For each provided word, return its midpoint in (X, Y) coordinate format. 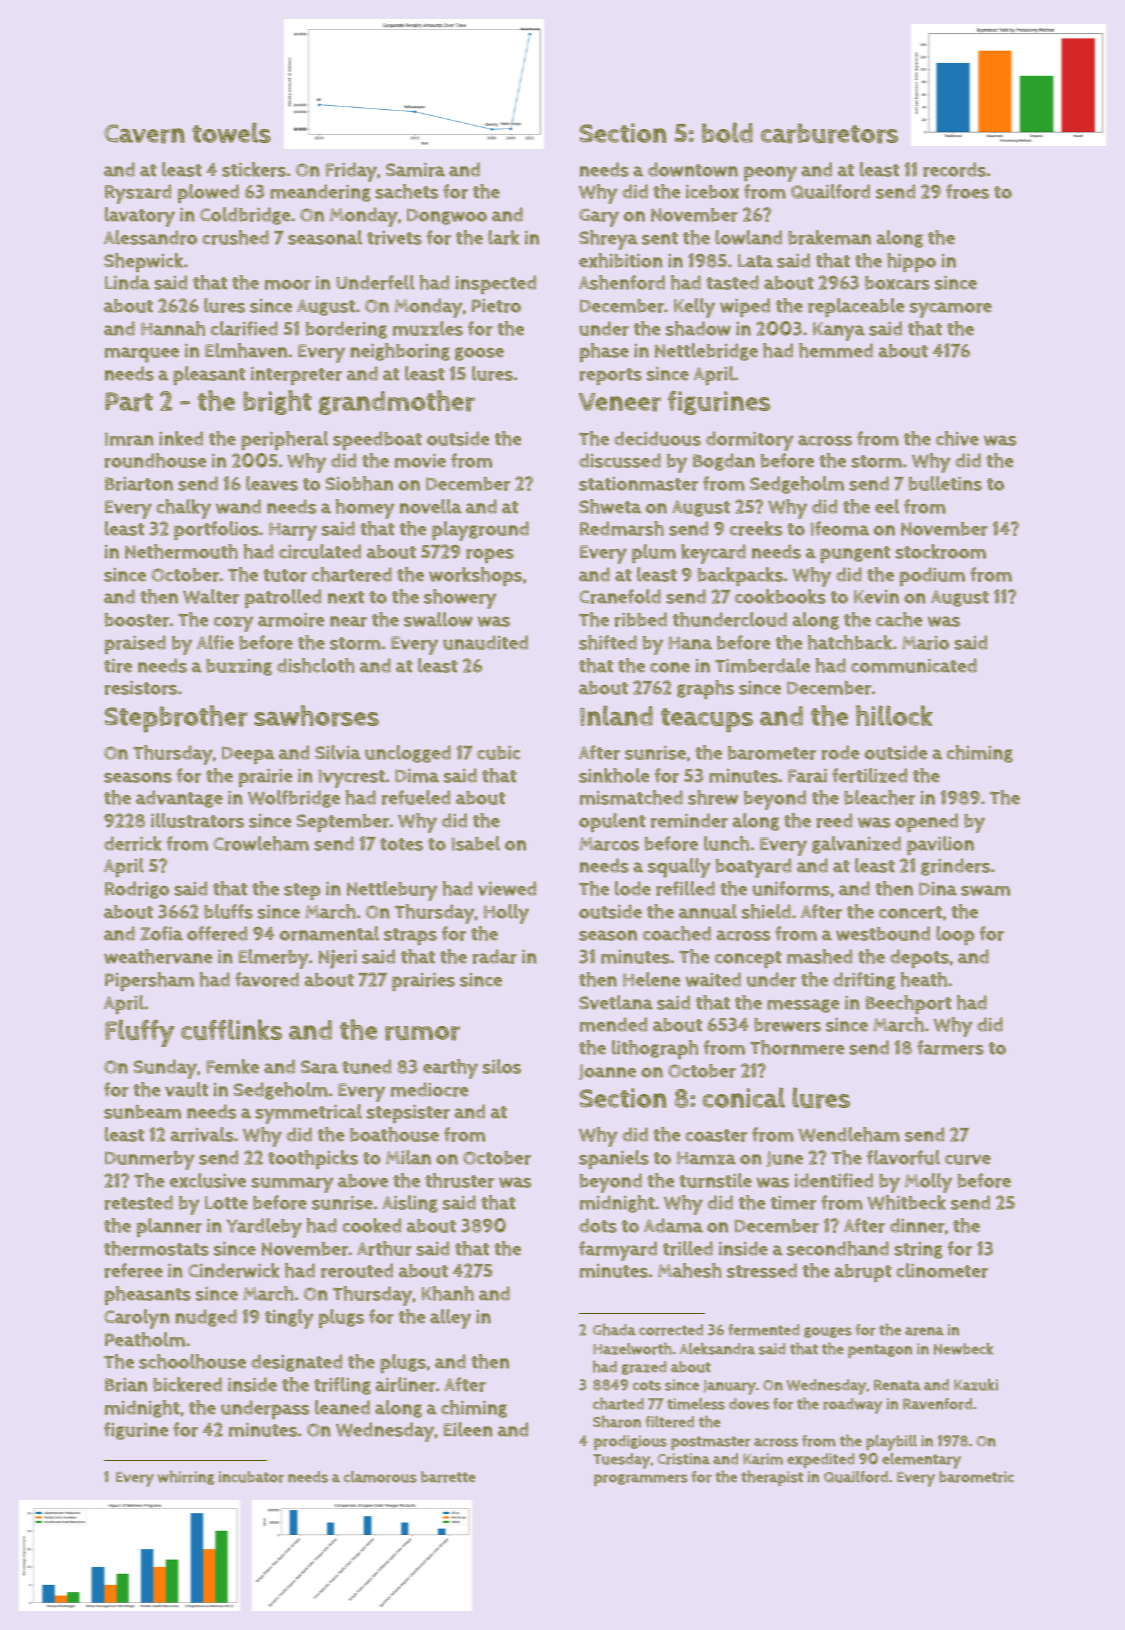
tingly (289, 1319)
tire (118, 666)
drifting (864, 981)
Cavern (144, 134)
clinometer (942, 1270)
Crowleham (261, 843)
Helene (651, 979)
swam (985, 890)
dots (598, 1225)
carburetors (829, 133)
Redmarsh (622, 528)
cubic (498, 753)
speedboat (377, 440)
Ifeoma (840, 528)
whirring (186, 1477)
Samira (415, 170)
